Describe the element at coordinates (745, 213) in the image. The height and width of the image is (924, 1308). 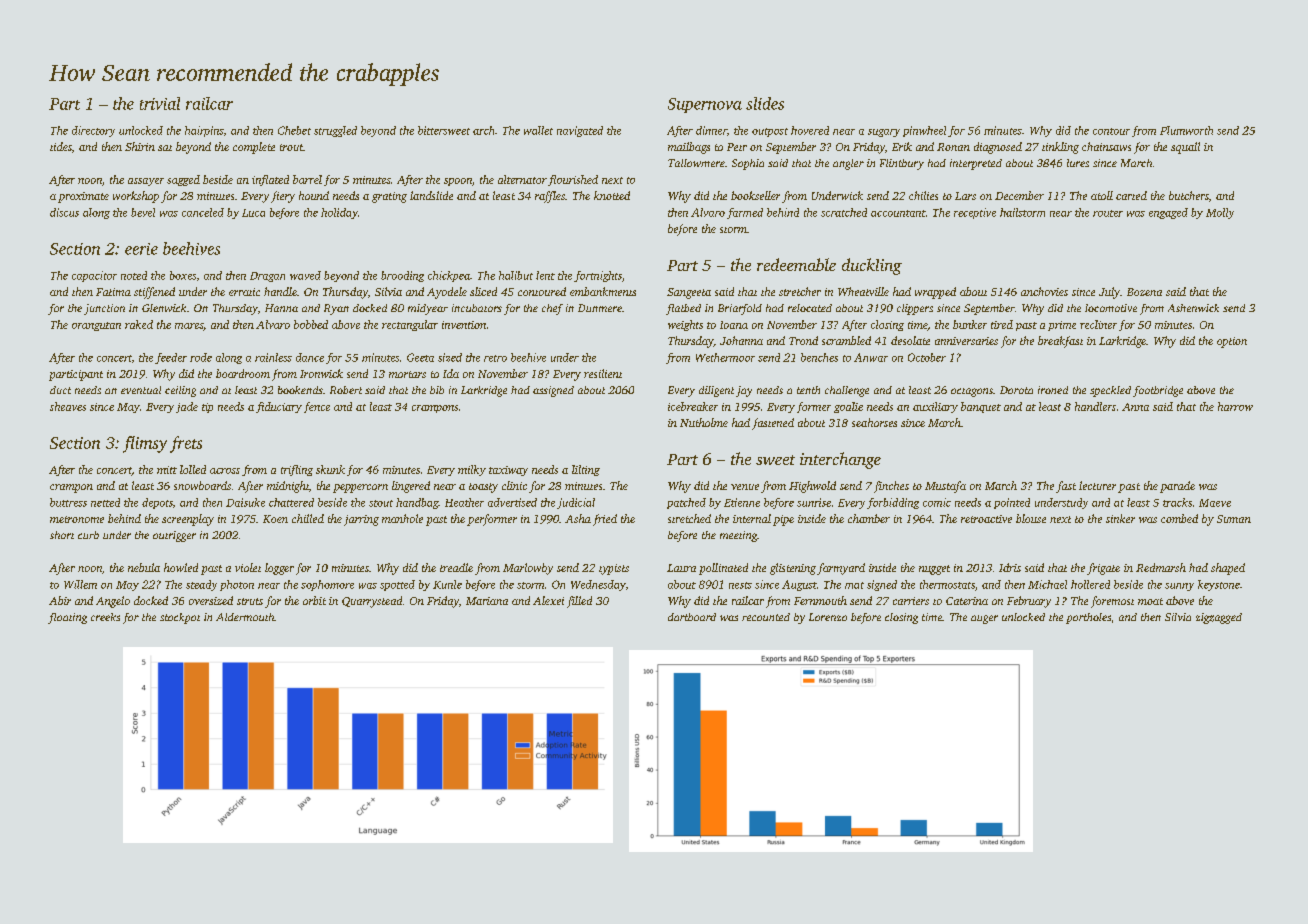
I see `farmed` at that location.
